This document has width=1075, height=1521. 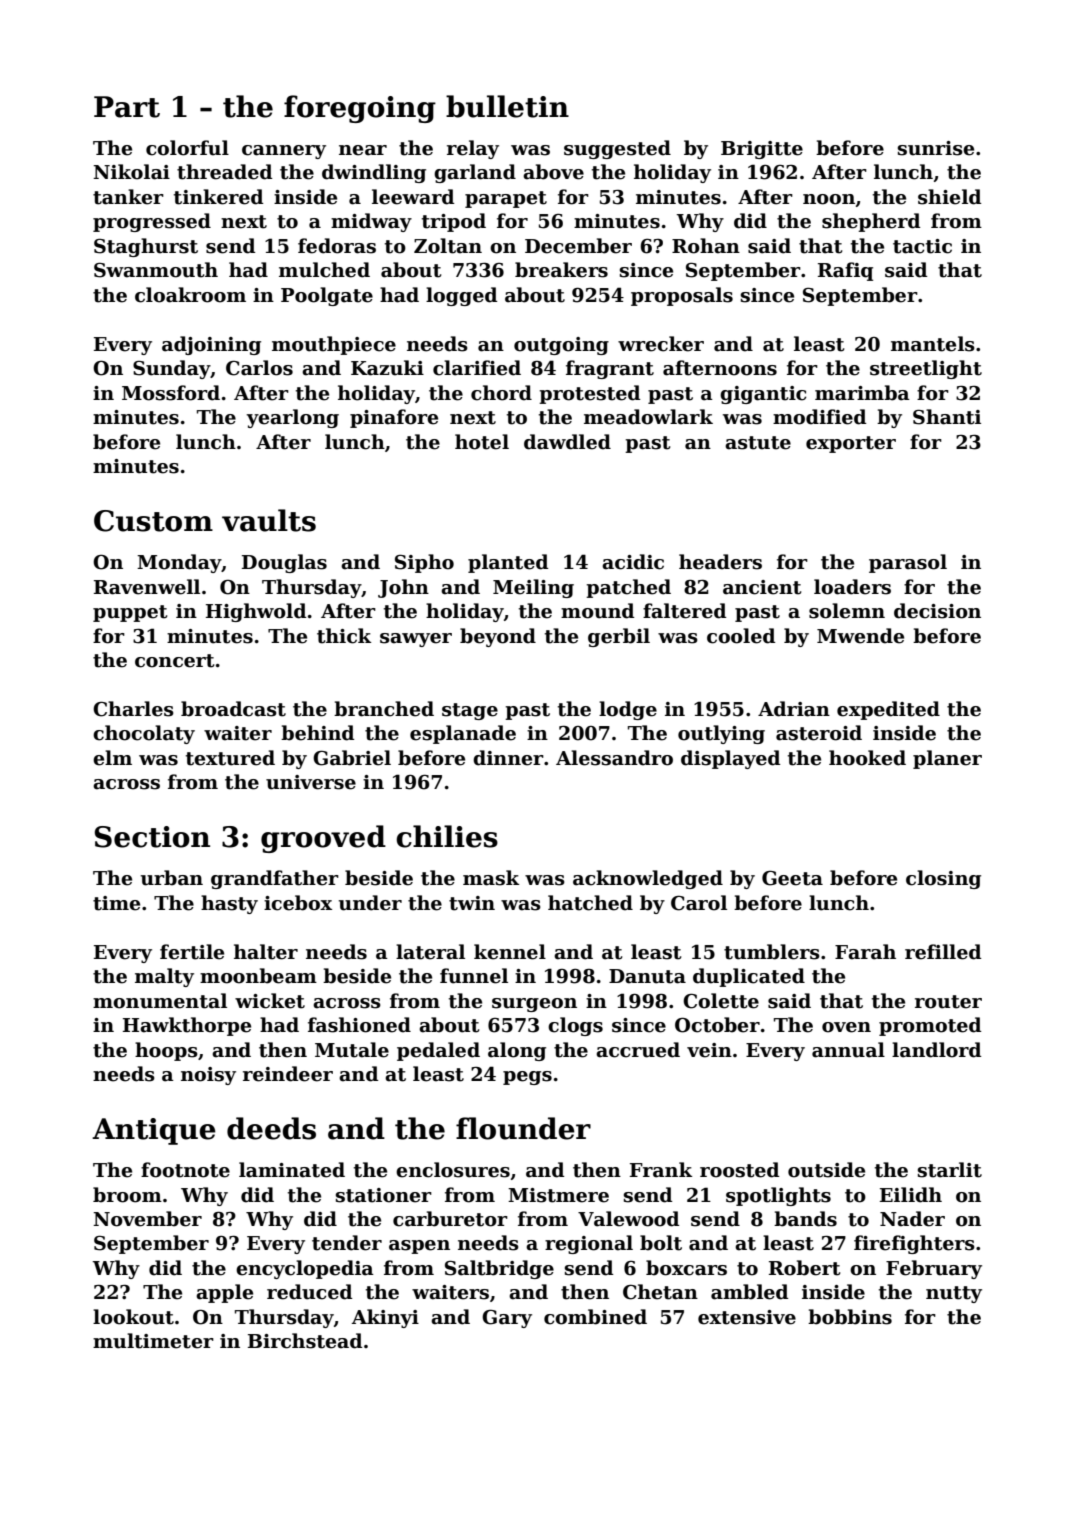 I want to click on foregoing, so click(x=360, y=109).
